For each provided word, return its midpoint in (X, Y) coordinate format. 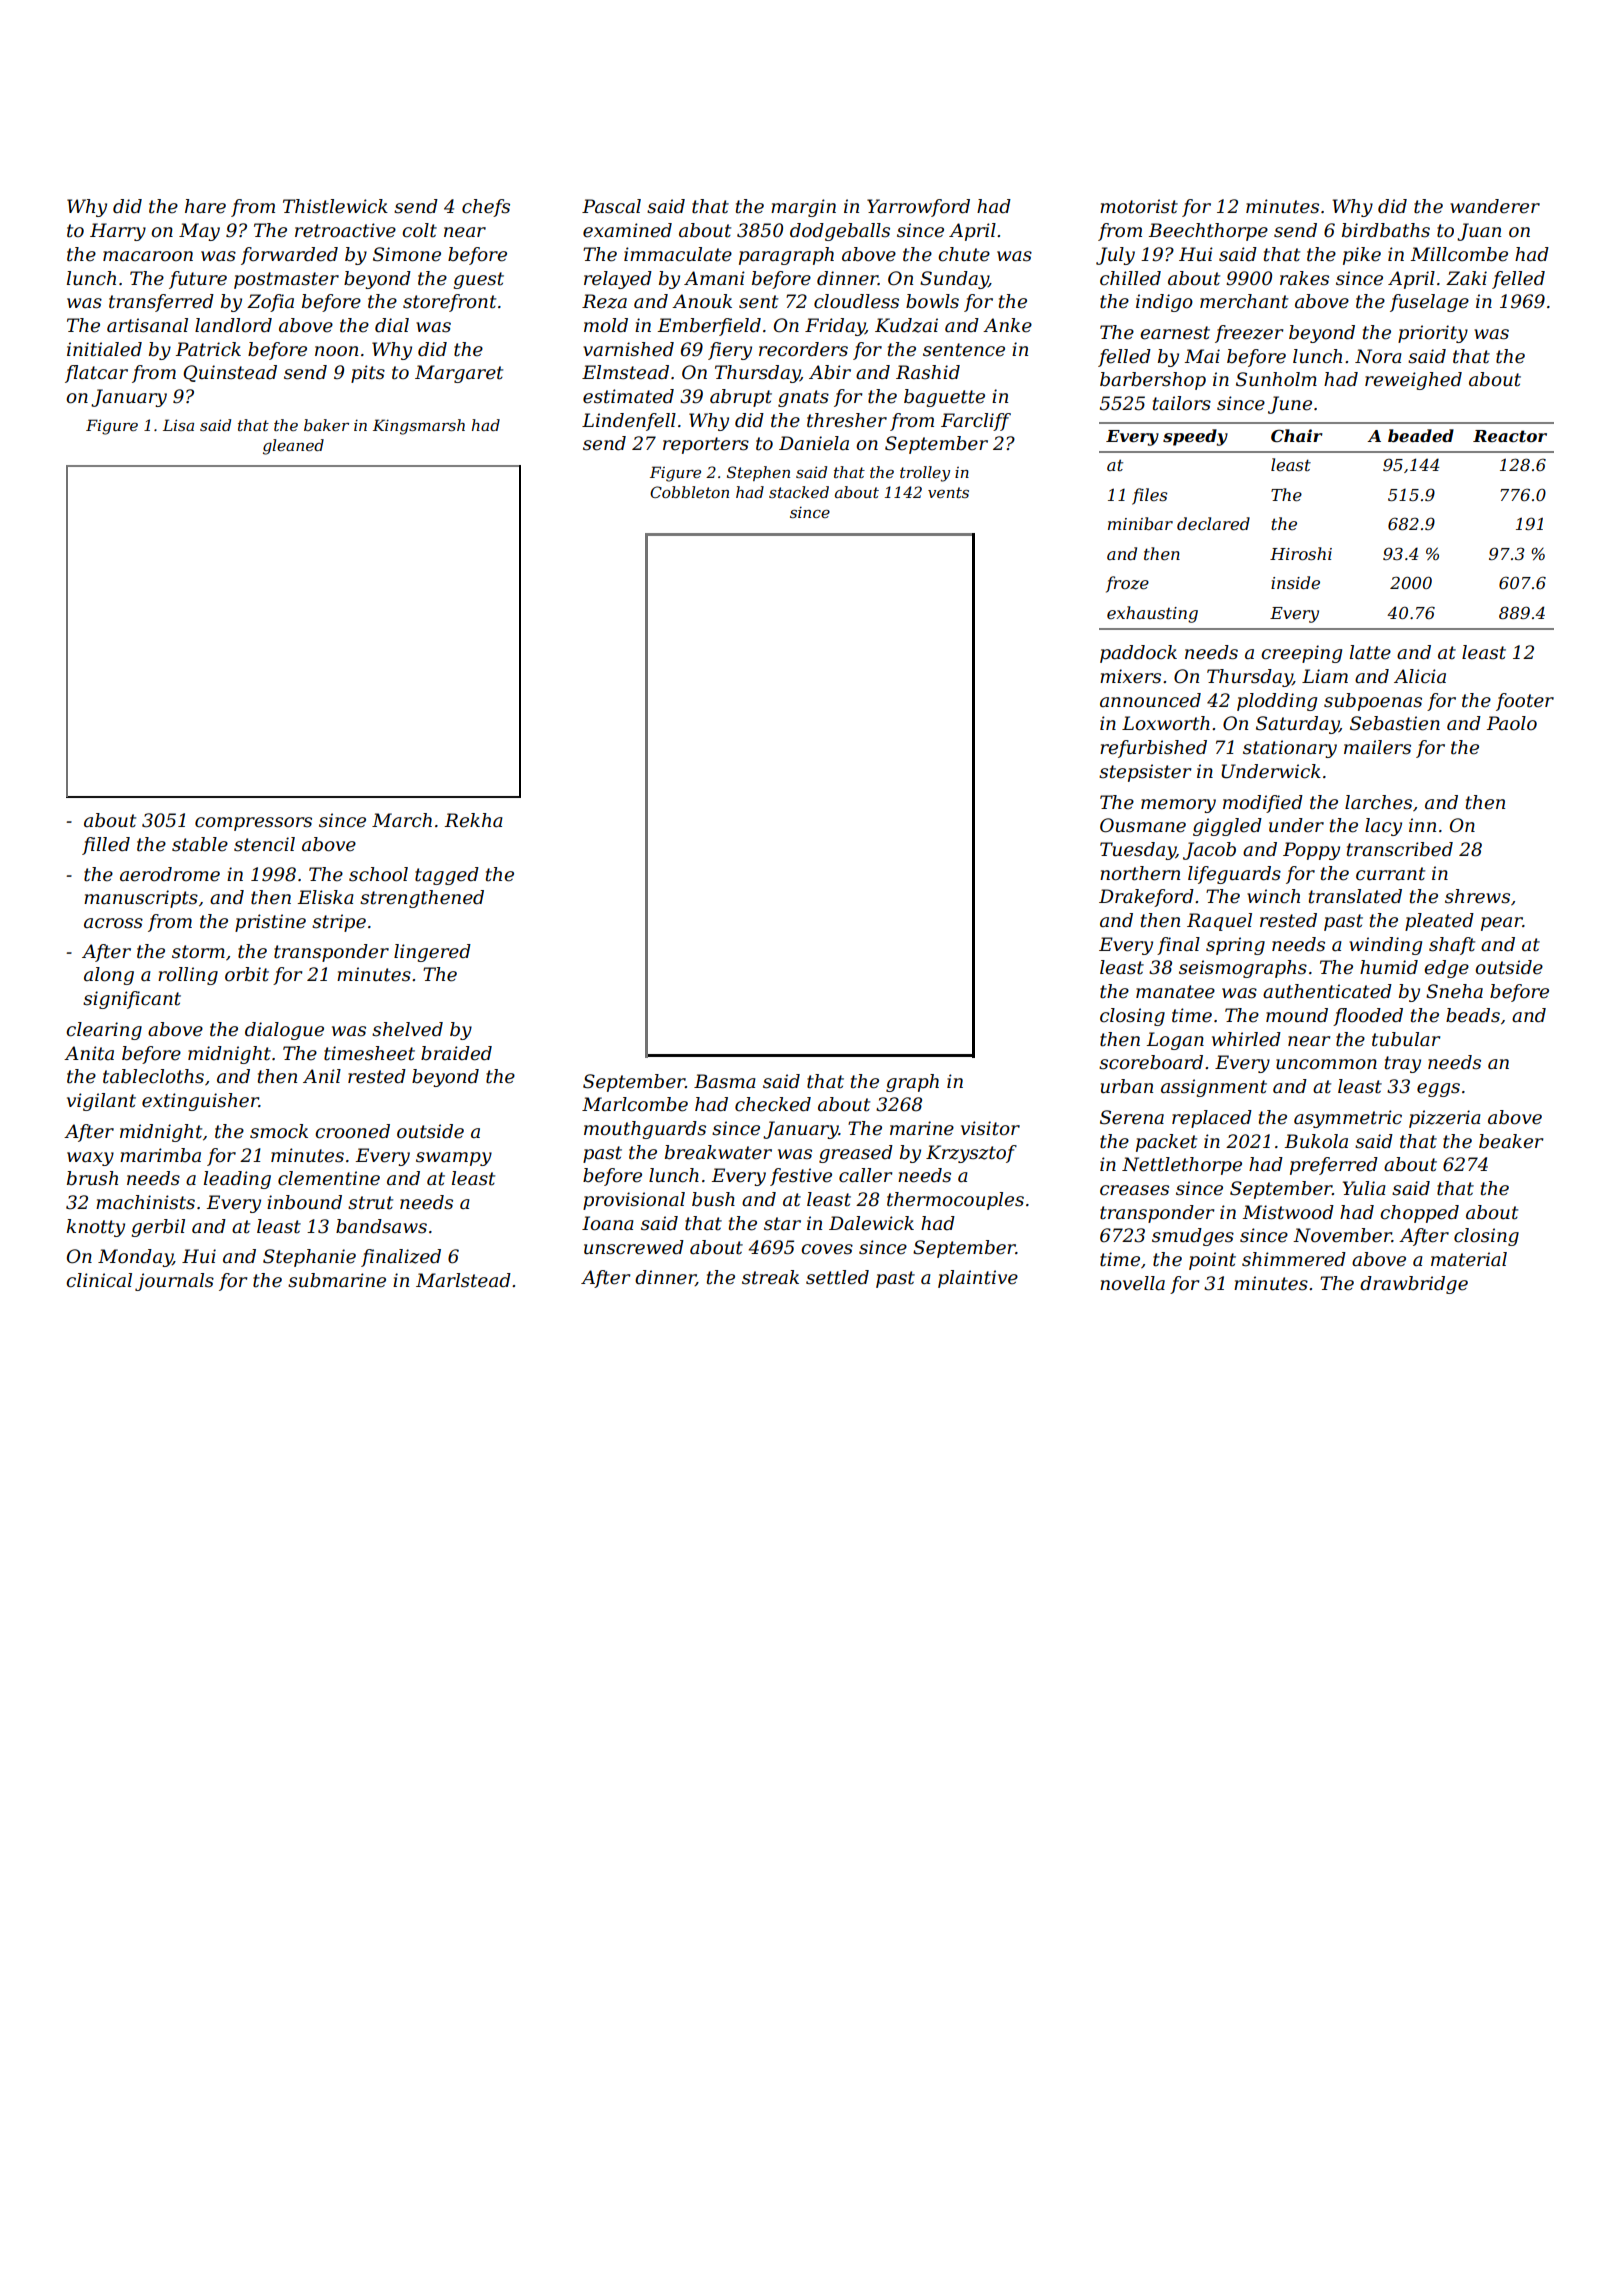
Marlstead (463, 1280)
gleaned (293, 447)
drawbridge (1414, 1285)
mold (606, 325)
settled (837, 1277)
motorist (1139, 206)
